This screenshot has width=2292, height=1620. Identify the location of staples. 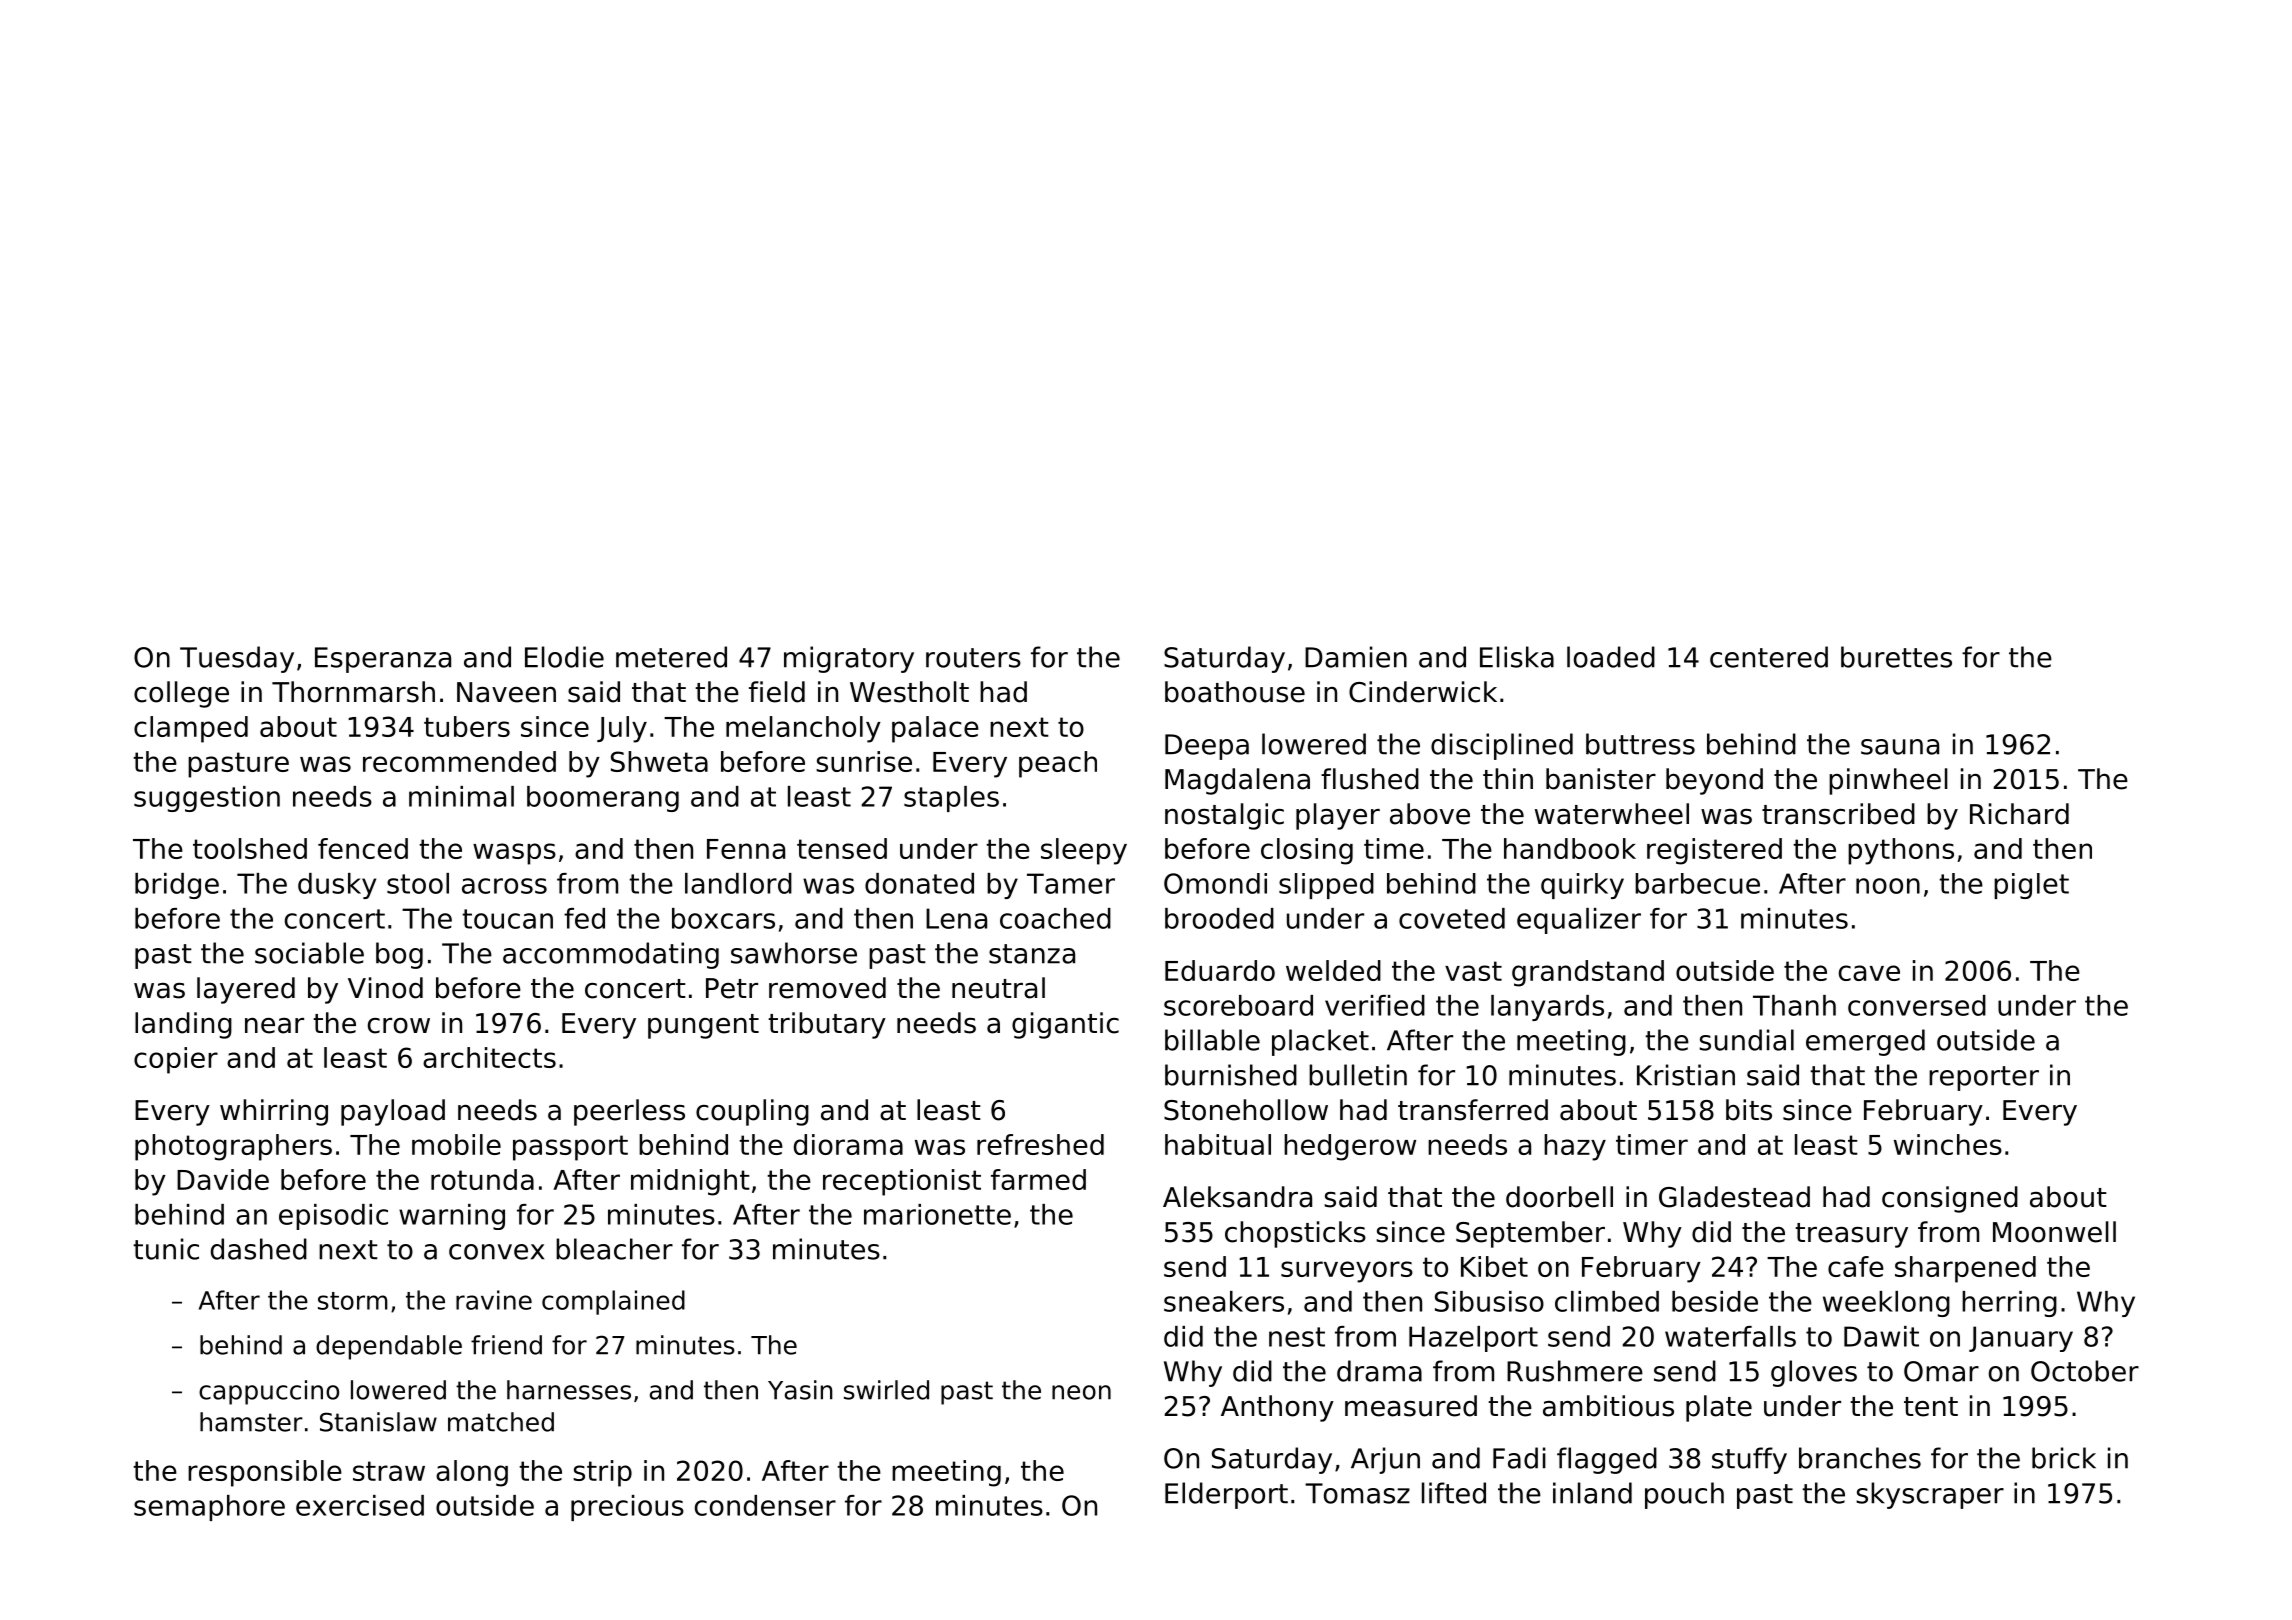
(951, 799).
